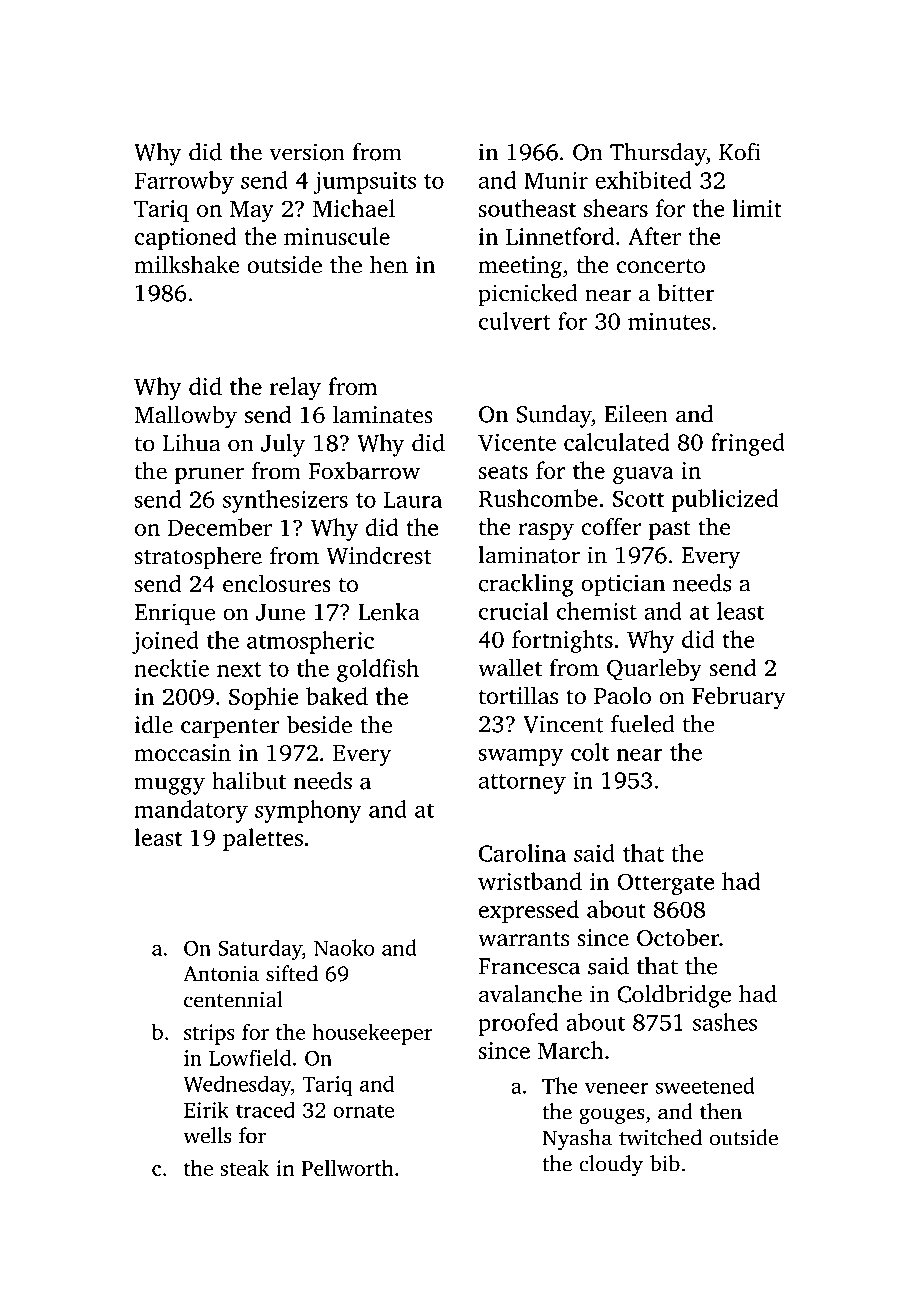  Describe the element at coordinates (209, 1034) in the screenshot. I see `strips` at that location.
